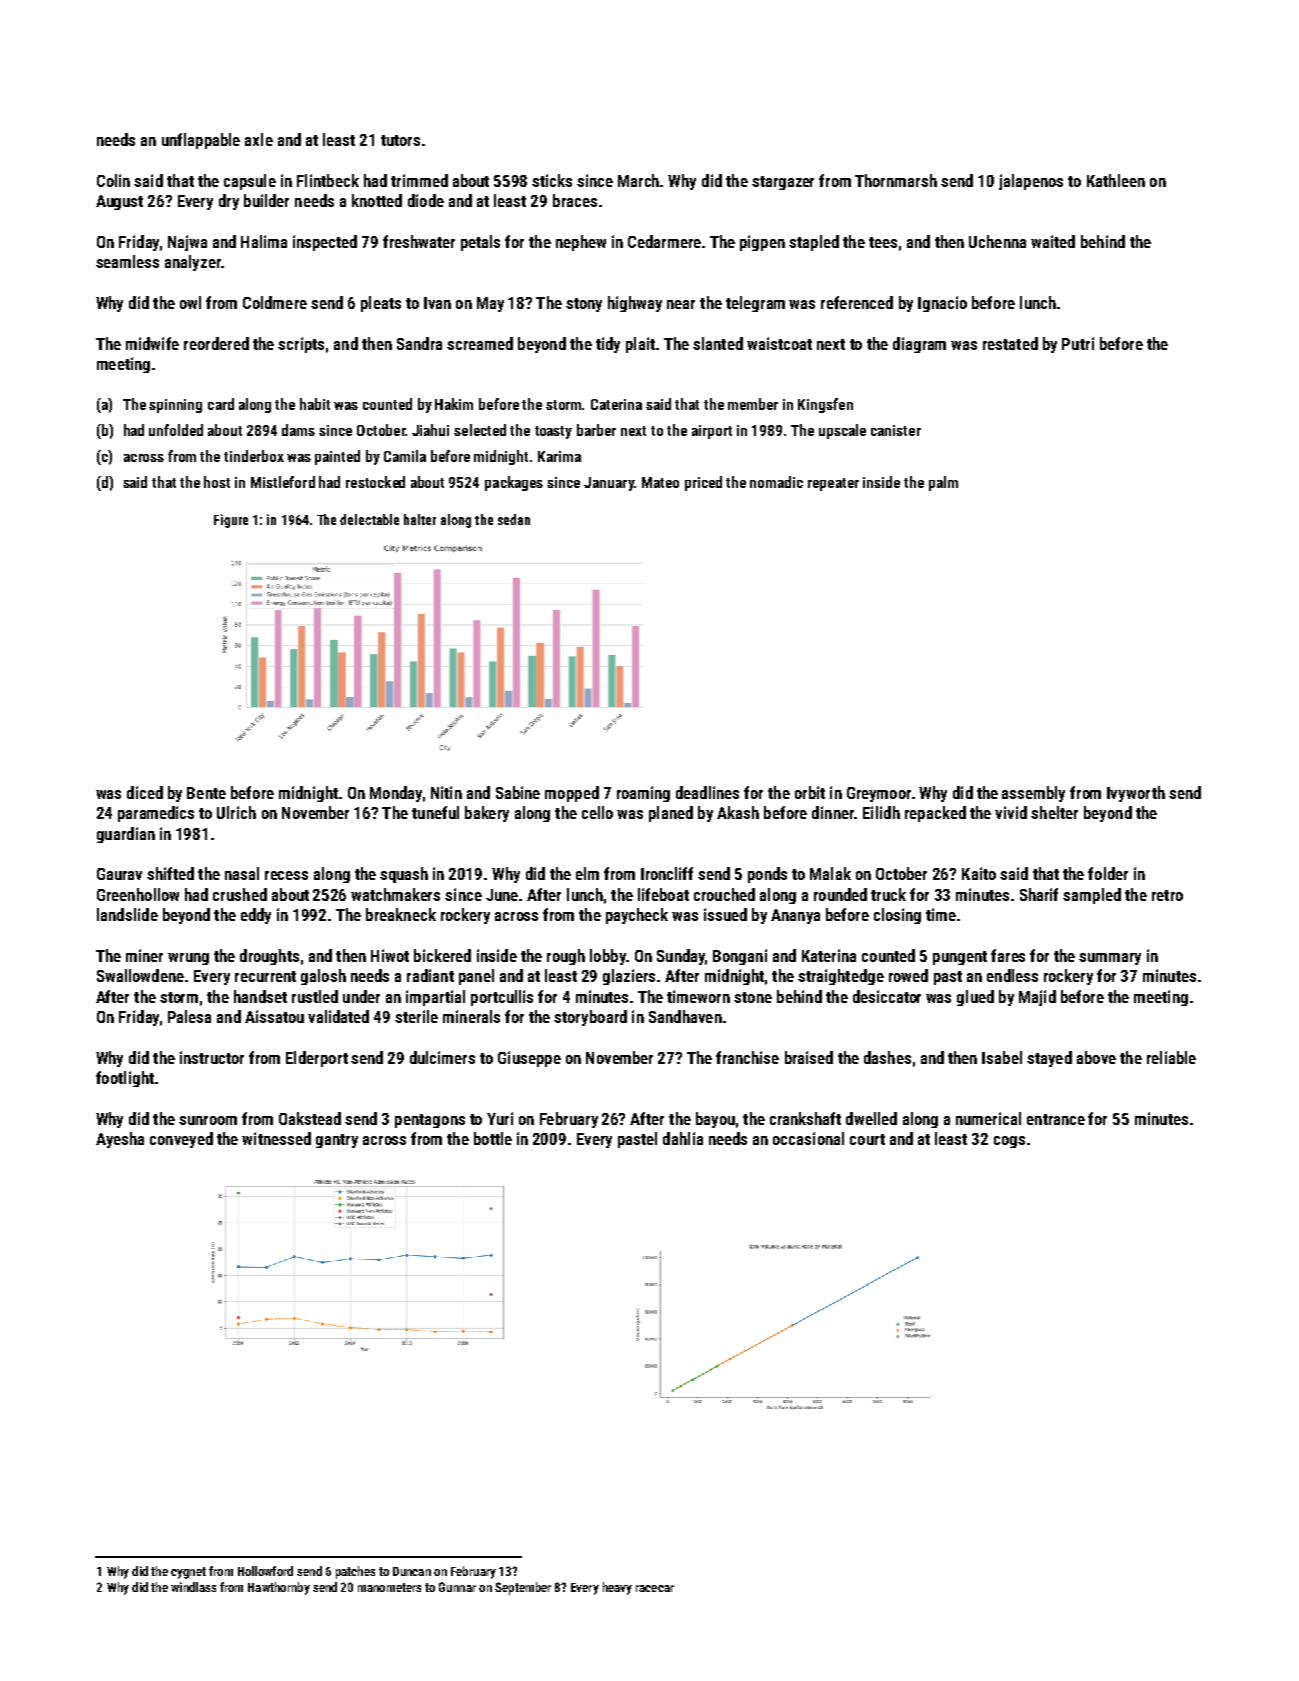  Describe the element at coordinates (493, 1138) in the screenshot. I see `bottle` at that location.
